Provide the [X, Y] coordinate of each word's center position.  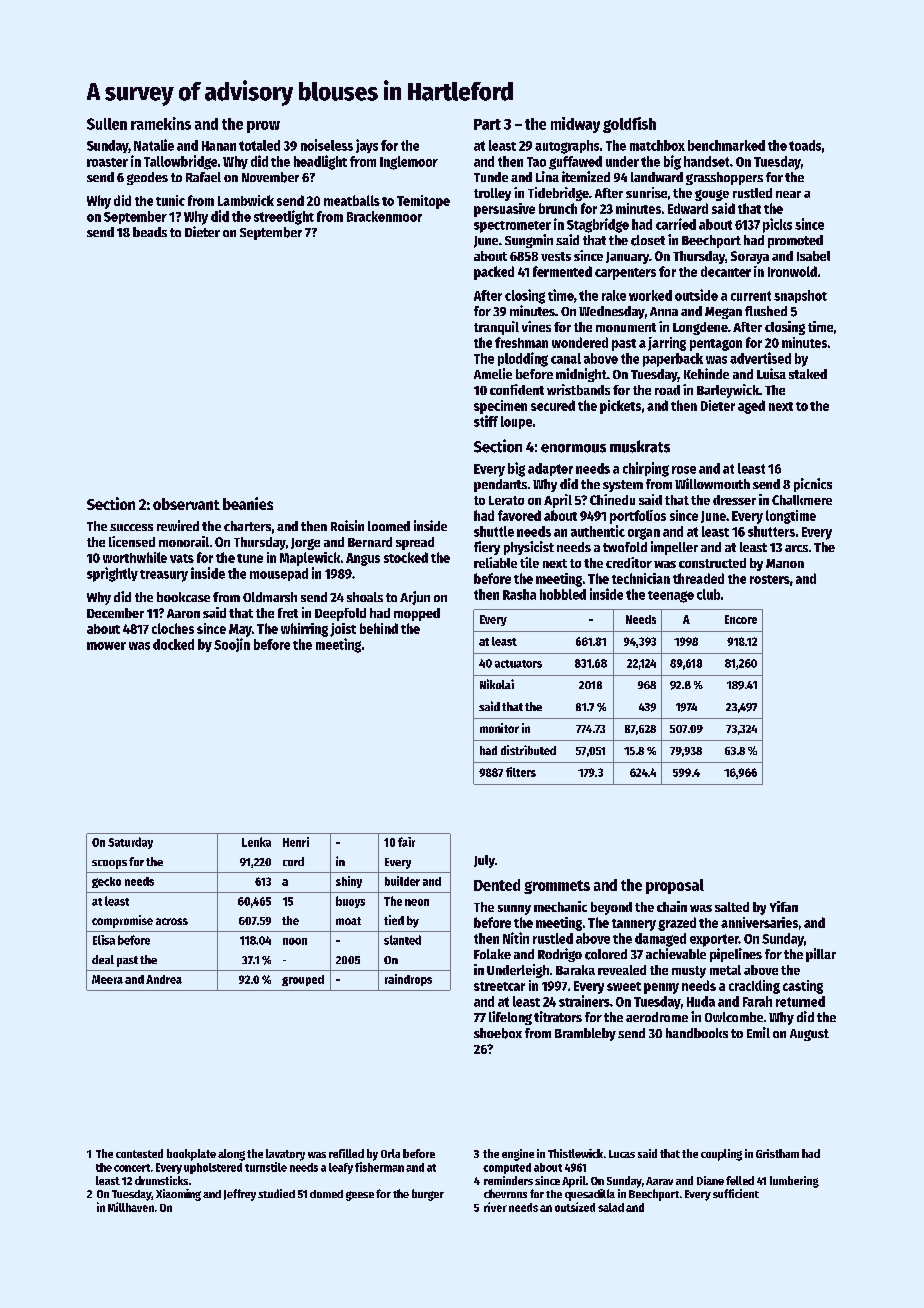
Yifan [784, 906]
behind [379, 628]
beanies [248, 503]
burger [428, 1195]
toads [805, 145]
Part [487, 124]
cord [293, 861]
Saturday [130, 843]
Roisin [347, 525]
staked [808, 374]
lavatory [285, 1155]
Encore [741, 619]
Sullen [107, 124]
